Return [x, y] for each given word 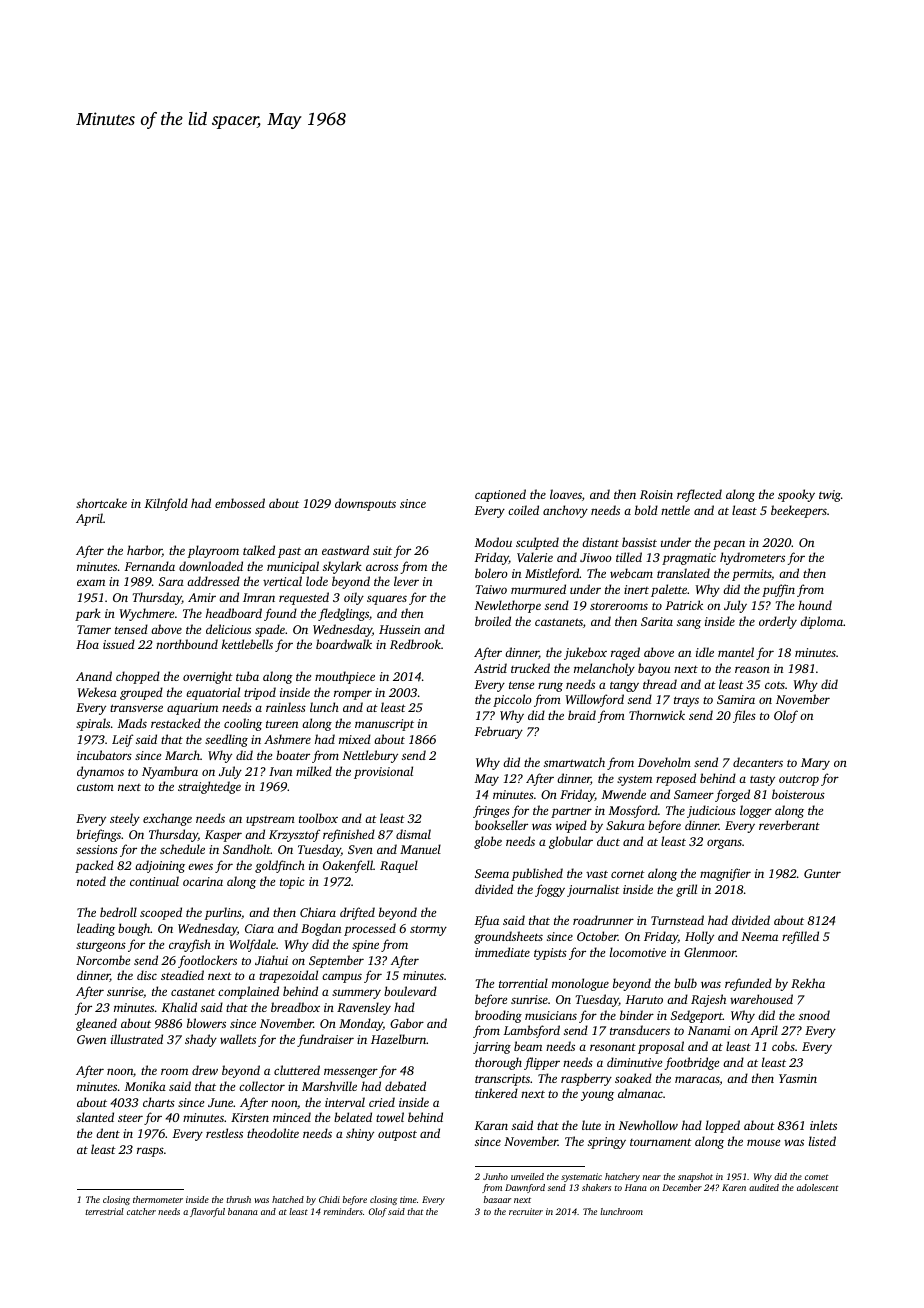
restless [224, 1133]
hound [815, 605]
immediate [502, 952]
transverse [136, 708]
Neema [760, 936]
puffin [778, 590]
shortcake [101, 503]
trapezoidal [288, 976]
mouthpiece [345, 677]
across [382, 567]
